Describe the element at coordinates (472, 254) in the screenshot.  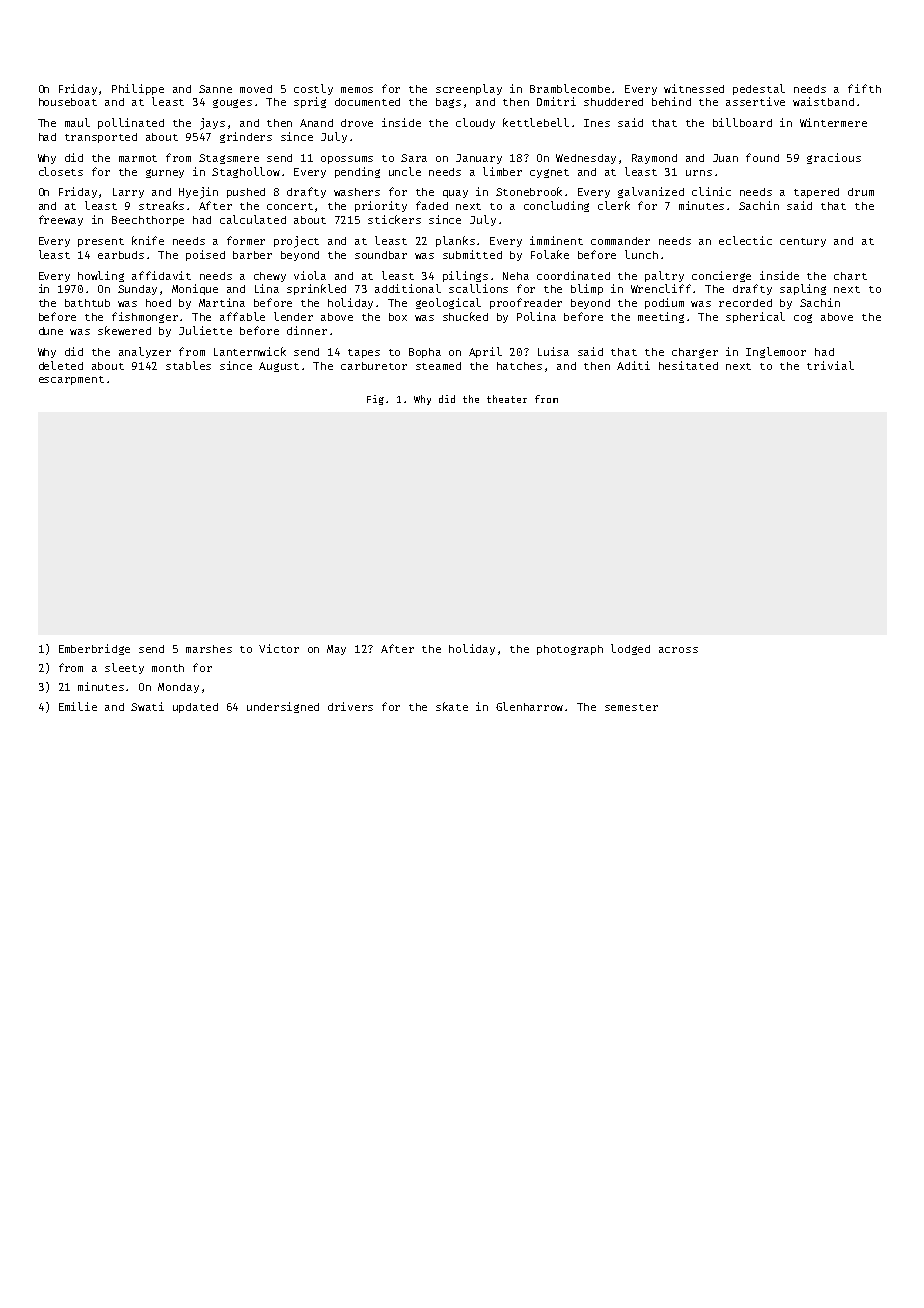
I see `submitted` at that location.
